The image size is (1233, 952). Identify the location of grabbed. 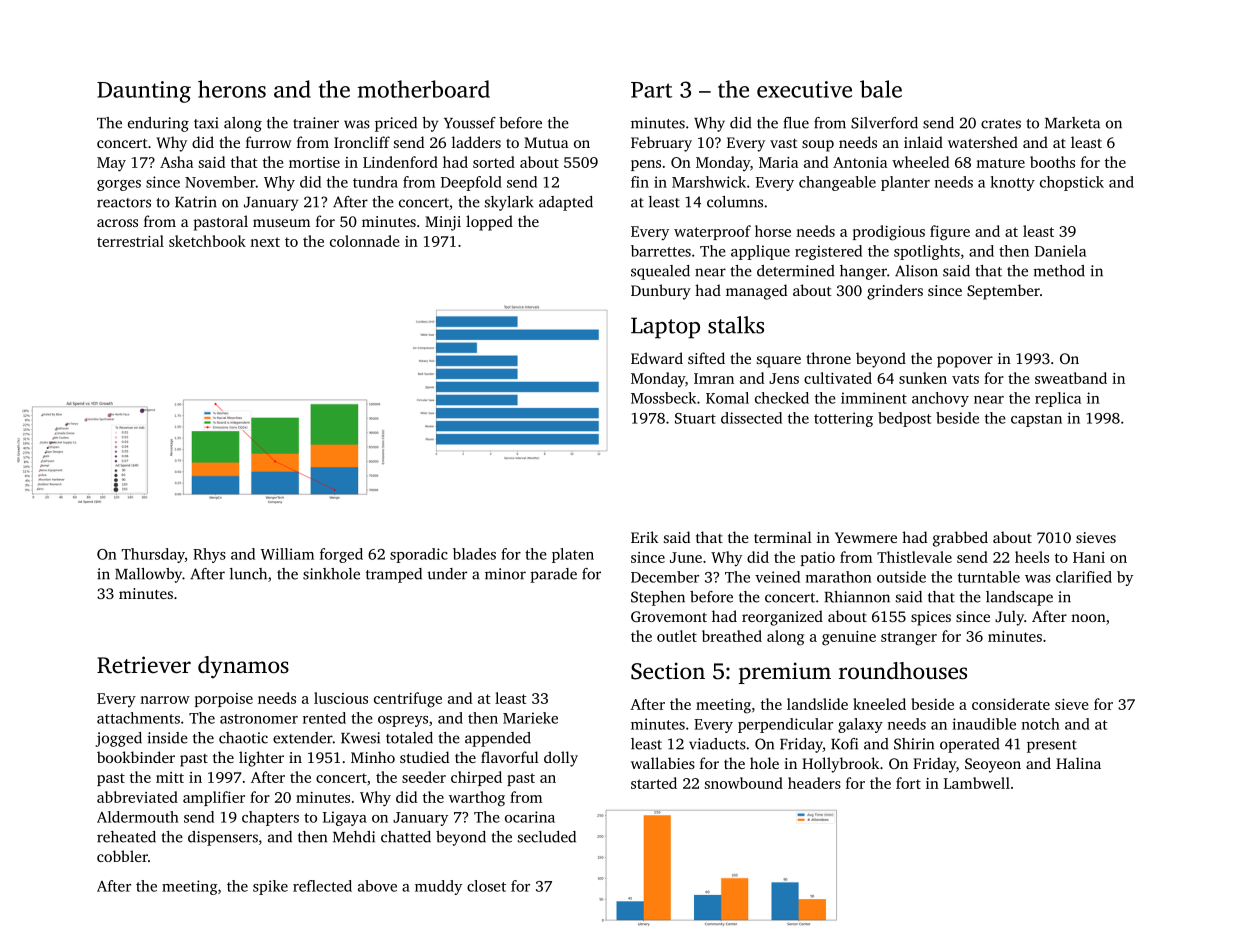
(960, 539).
